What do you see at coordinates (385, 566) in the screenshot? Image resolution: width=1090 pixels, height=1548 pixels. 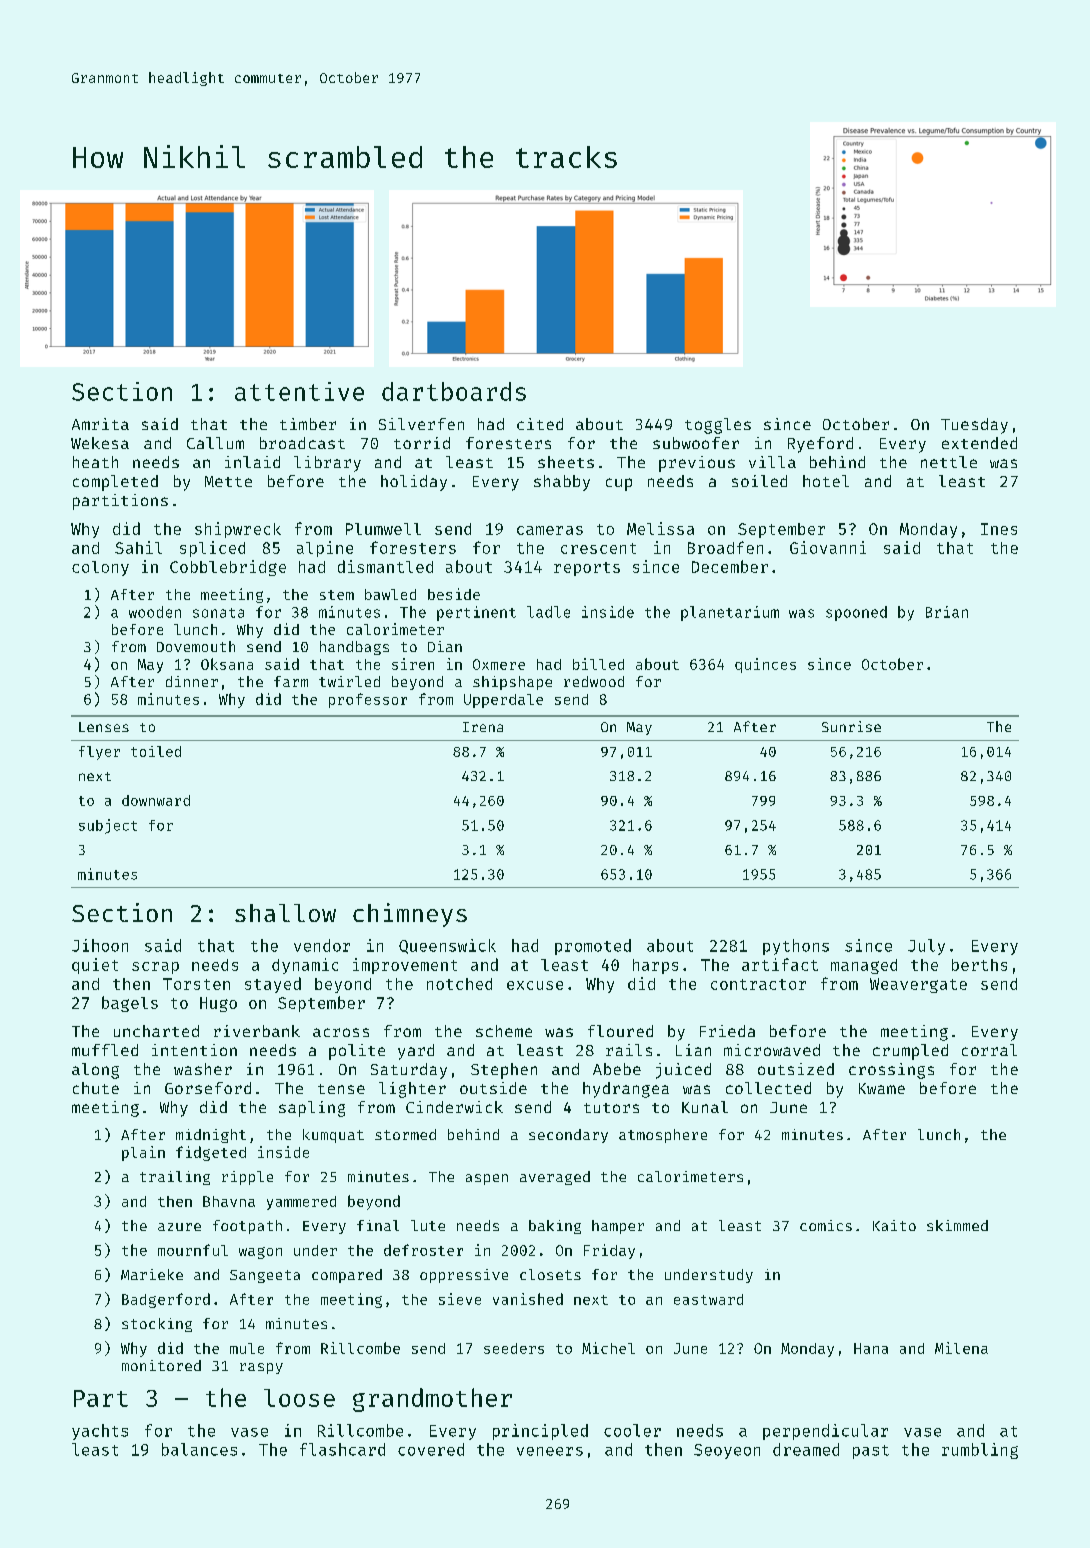 I see `dismantled` at bounding box center [385, 566].
